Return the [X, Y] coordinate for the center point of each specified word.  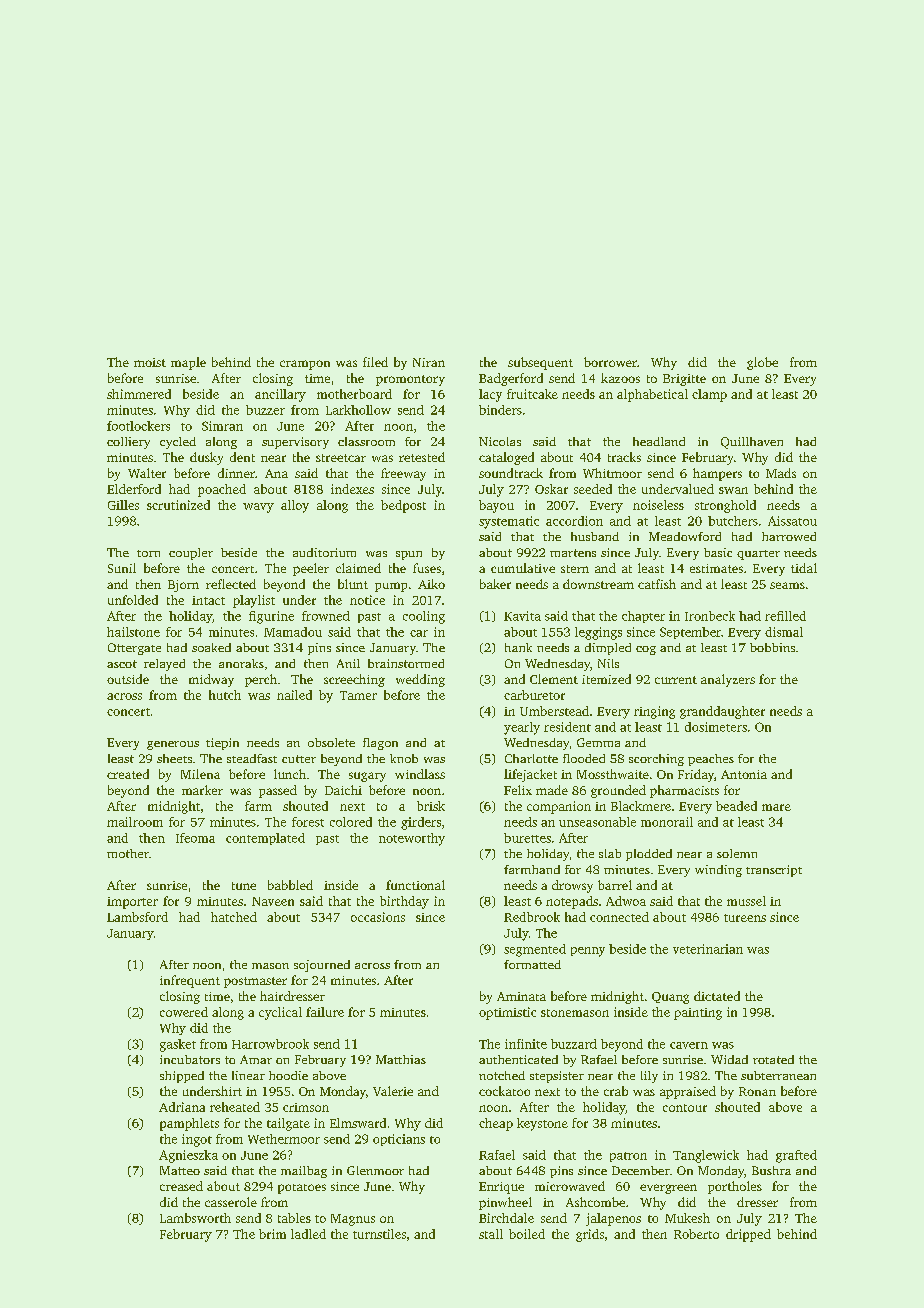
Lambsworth [195, 1218]
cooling [424, 617]
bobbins [772, 647]
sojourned [322, 966]
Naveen [273, 901]
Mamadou [293, 632]
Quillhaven [752, 443]
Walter [147, 473]
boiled [527, 1234]
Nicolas [500, 441]
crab [616, 1091]
